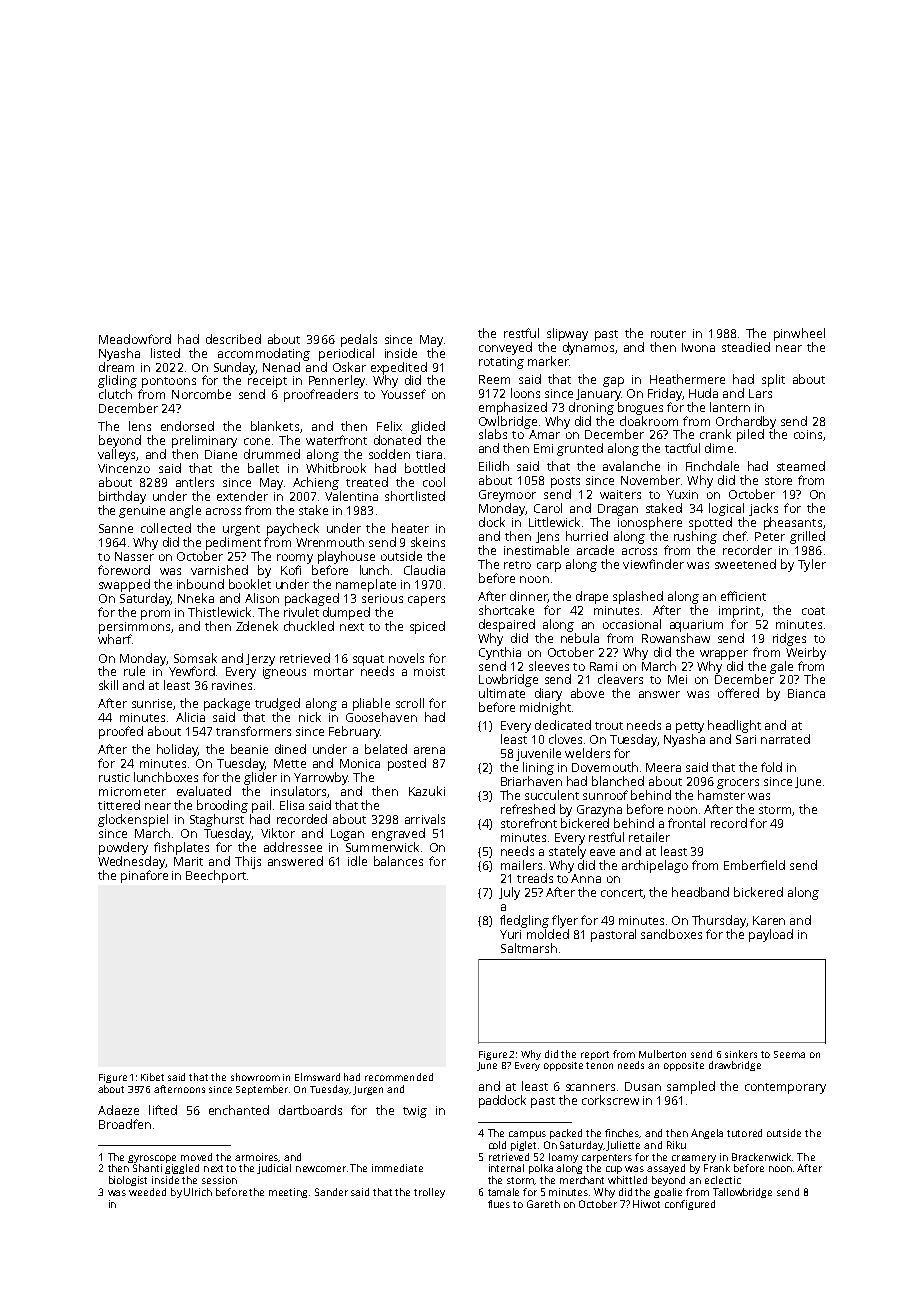 The image size is (924, 1308). Describe the element at coordinates (567, 334) in the screenshot. I see `slipway` at that location.
